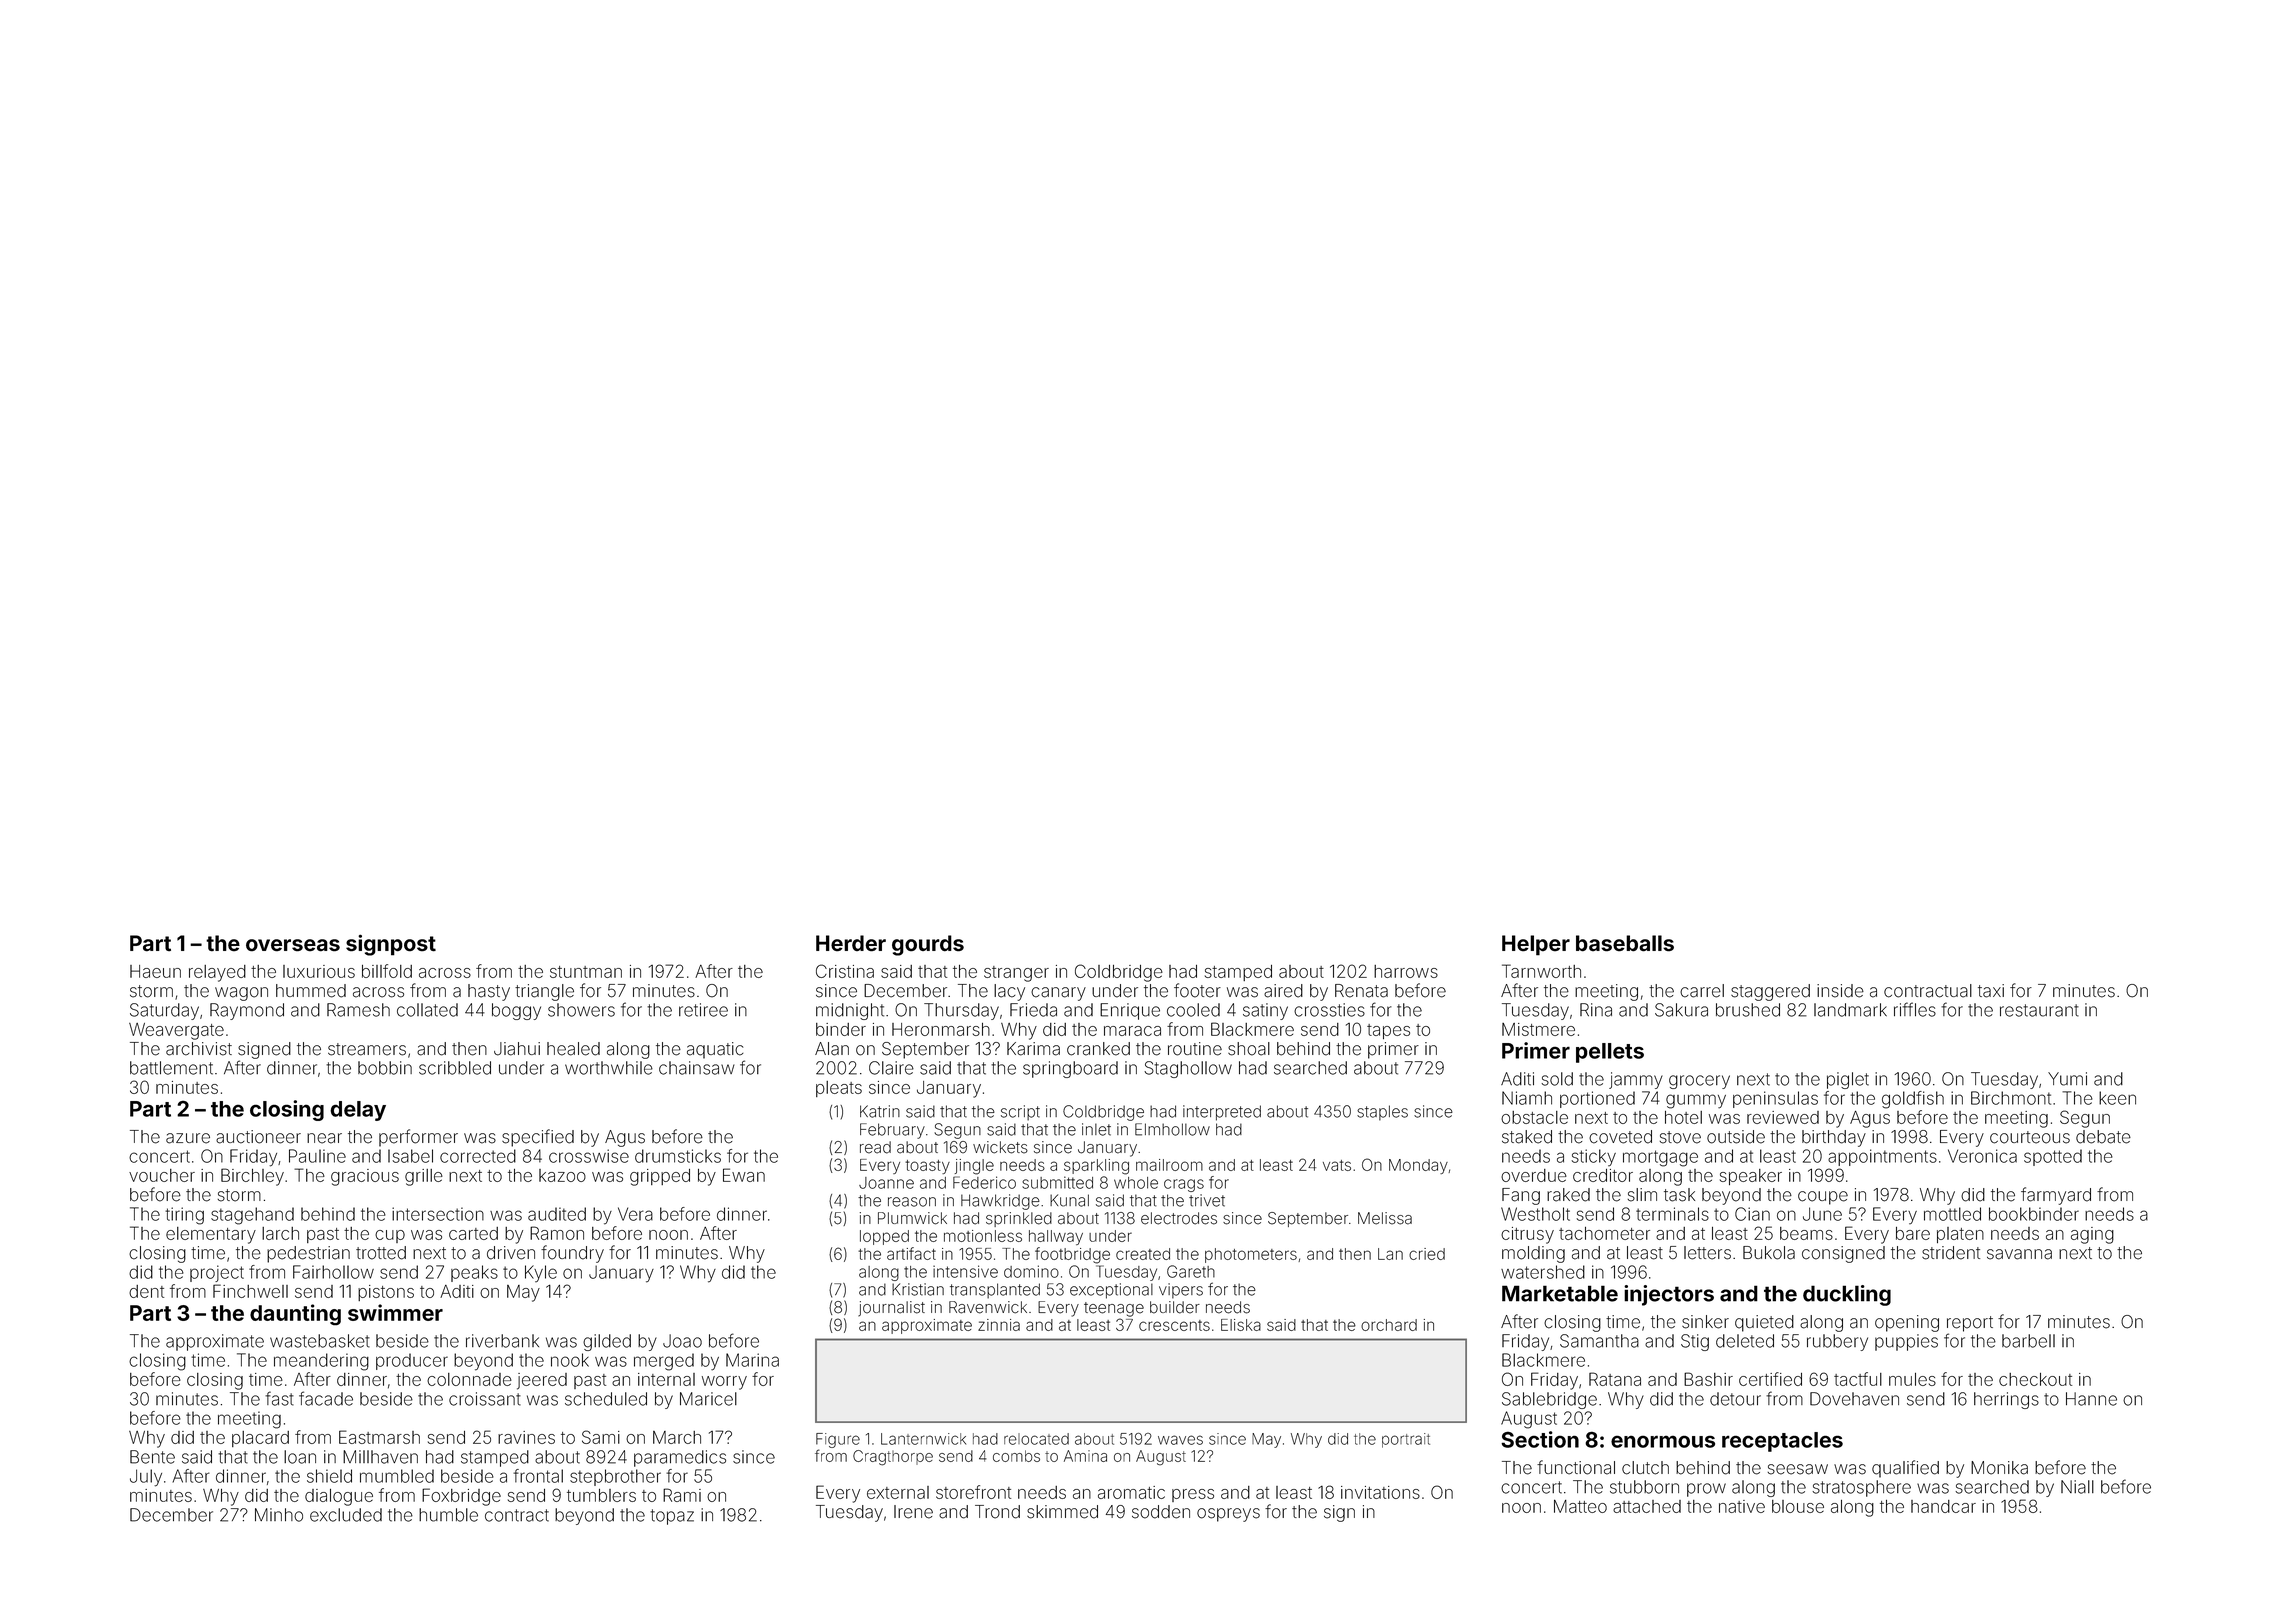  I want to click on restaurant, so click(2039, 1010).
